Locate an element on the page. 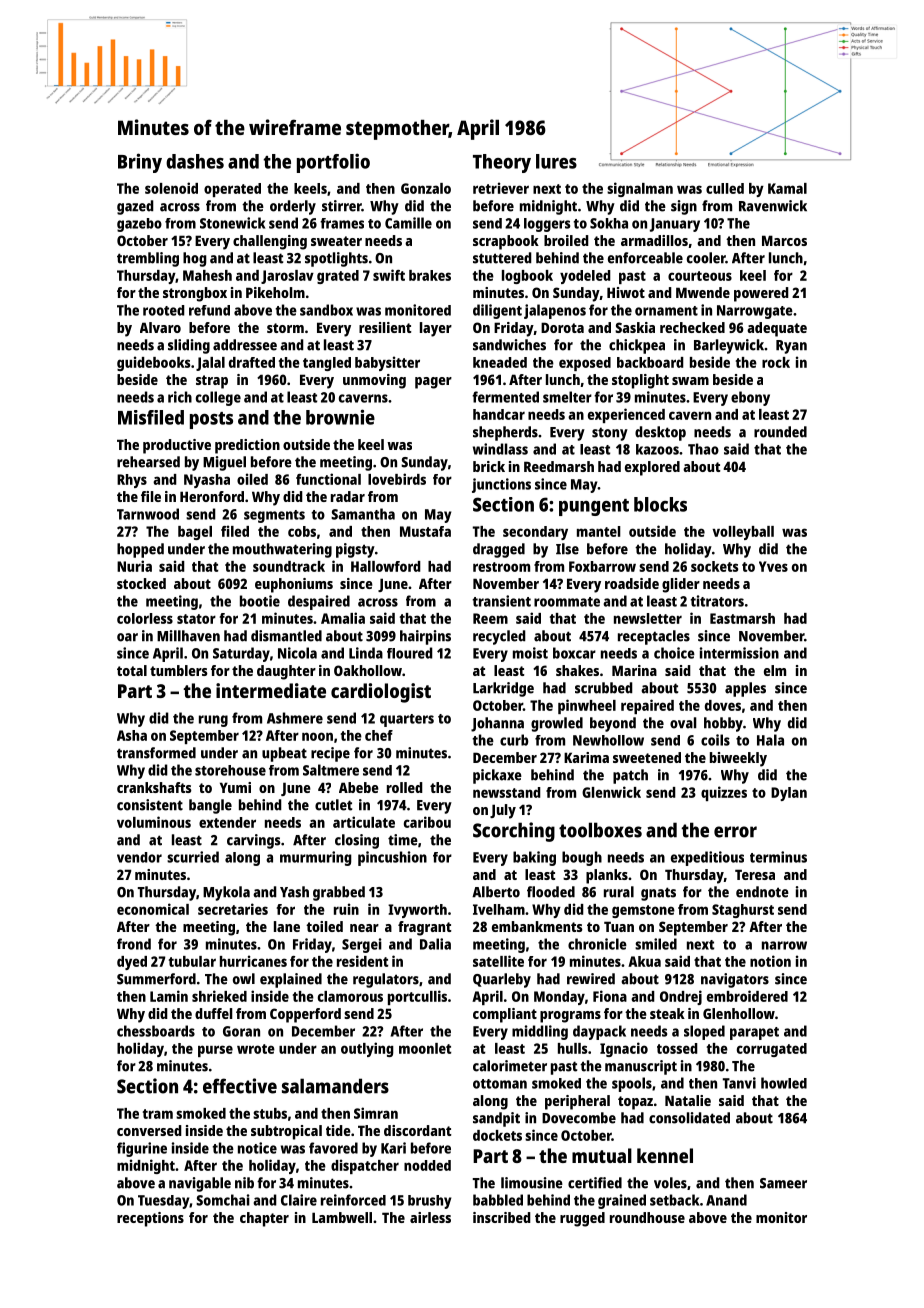 The width and height of the image is (924, 1308). brakes is located at coordinates (430, 275).
